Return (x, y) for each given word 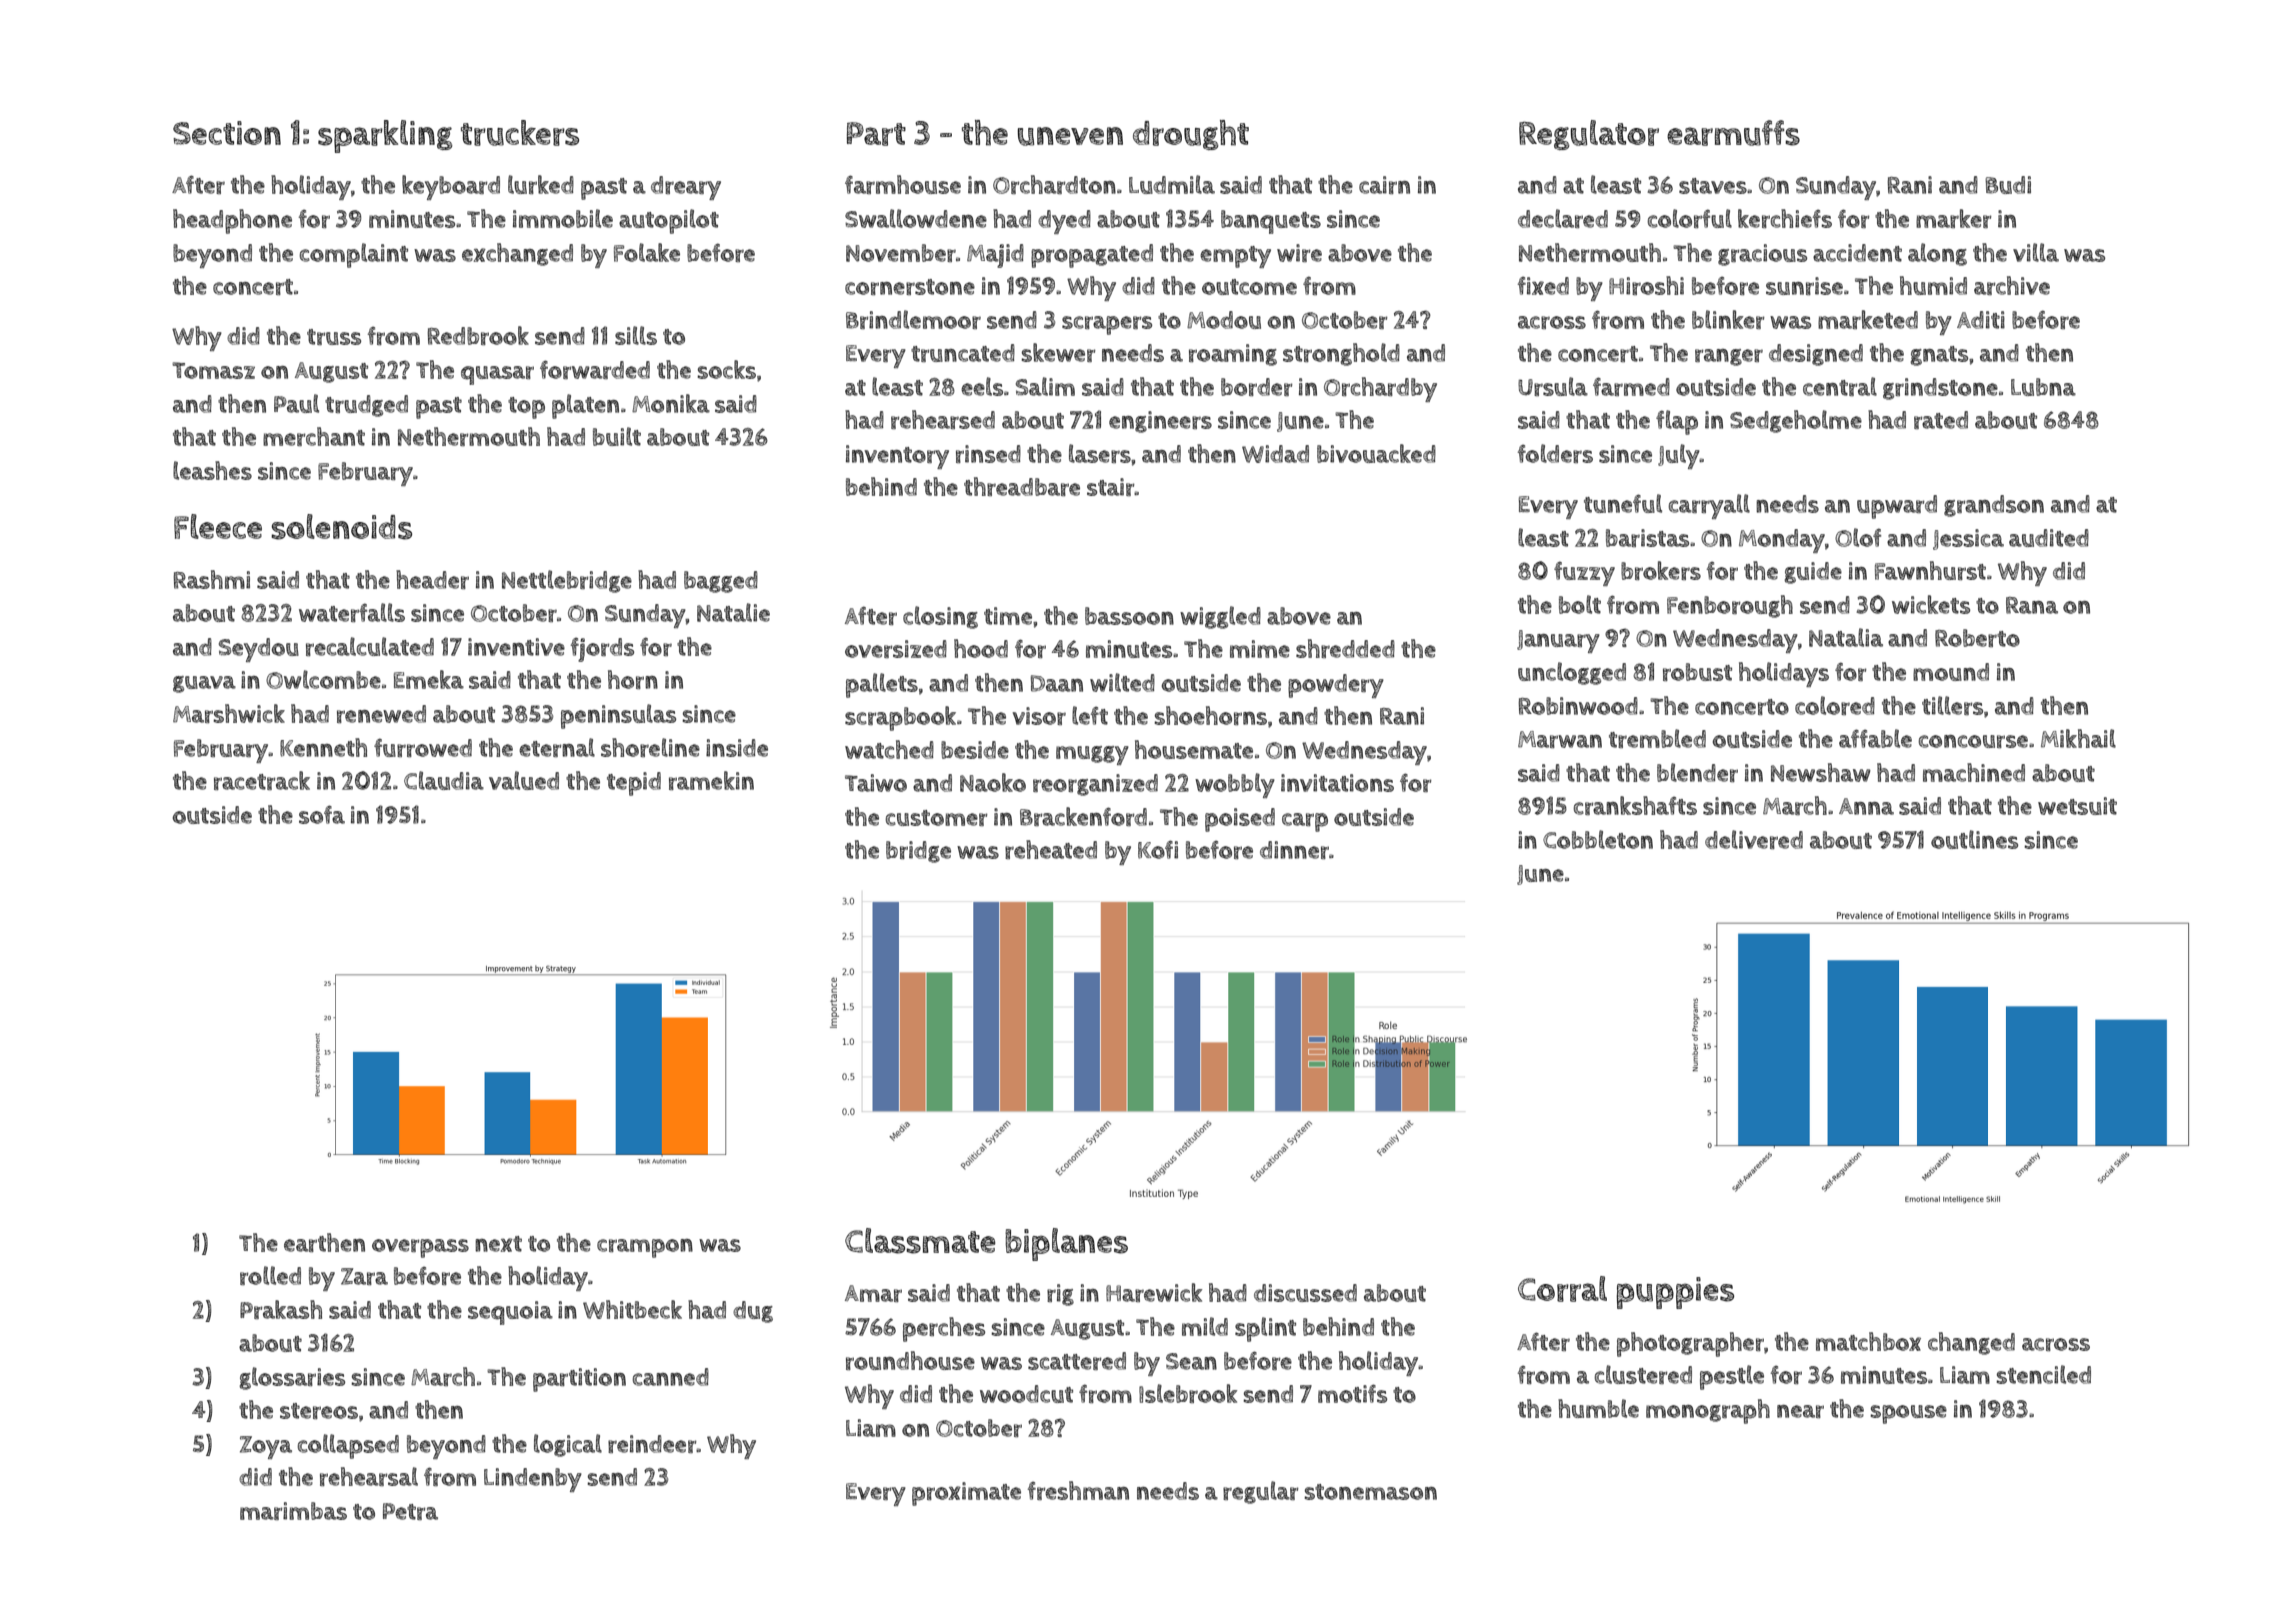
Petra (410, 1511)
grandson (1994, 506)
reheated (1051, 849)
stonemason (1371, 1492)
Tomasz (213, 370)
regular (1261, 1492)
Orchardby (1380, 389)
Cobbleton (1598, 839)
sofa (322, 814)
